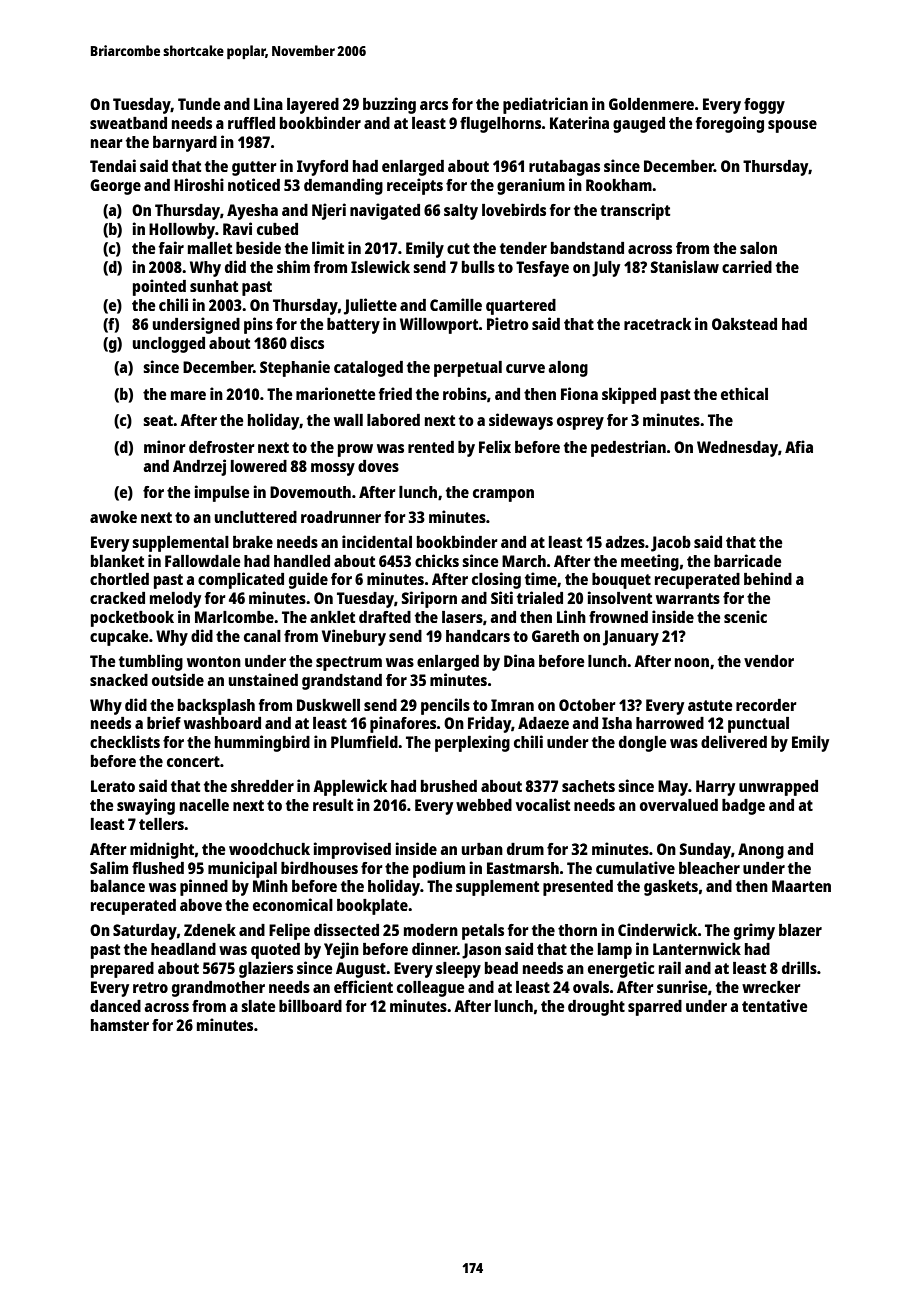 The height and width of the page is (1308, 924). Describe the element at coordinates (484, 805) in the page. I see `webbed` at that location.
